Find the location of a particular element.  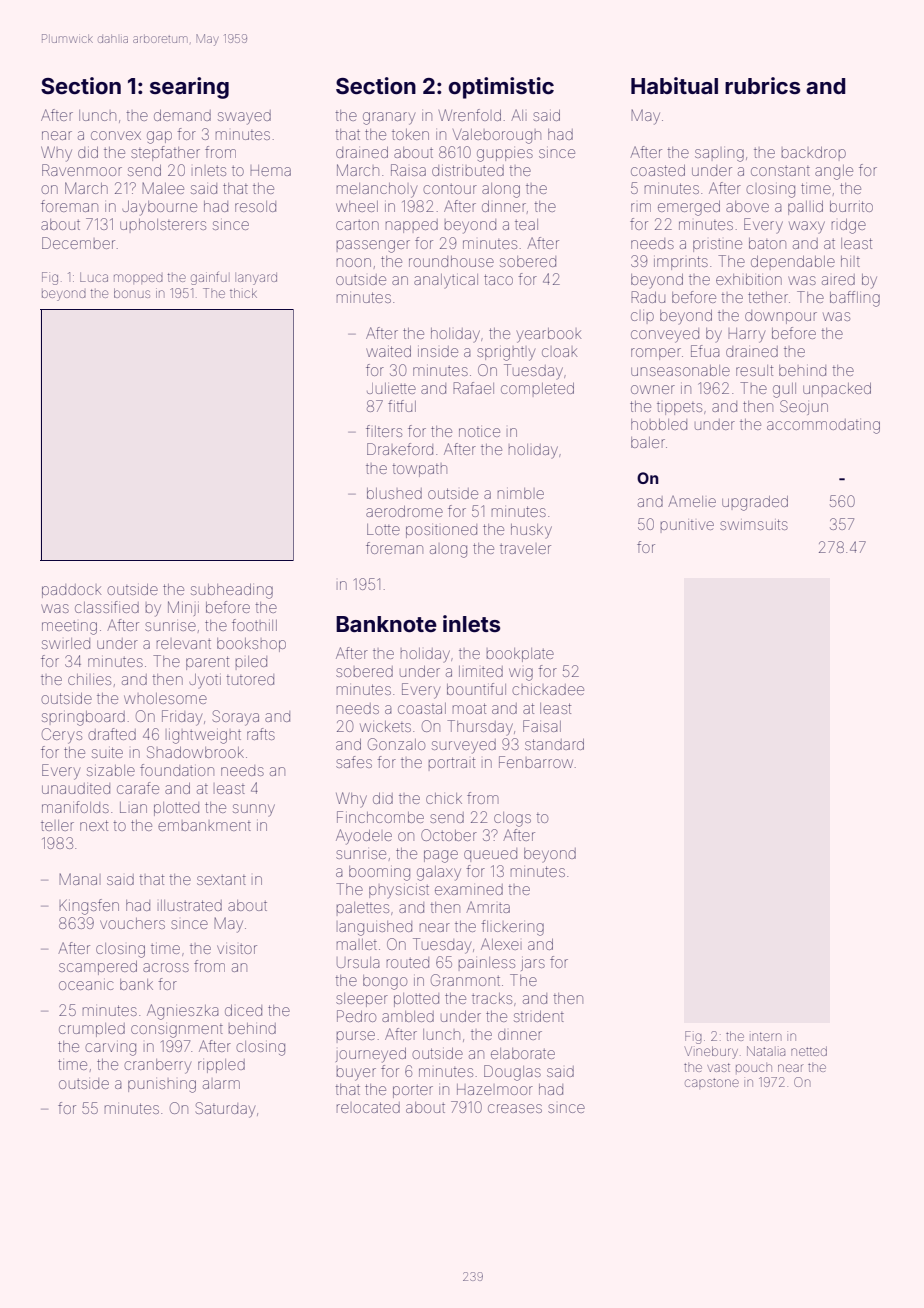

bonus is located at coordinates (132, 293).
